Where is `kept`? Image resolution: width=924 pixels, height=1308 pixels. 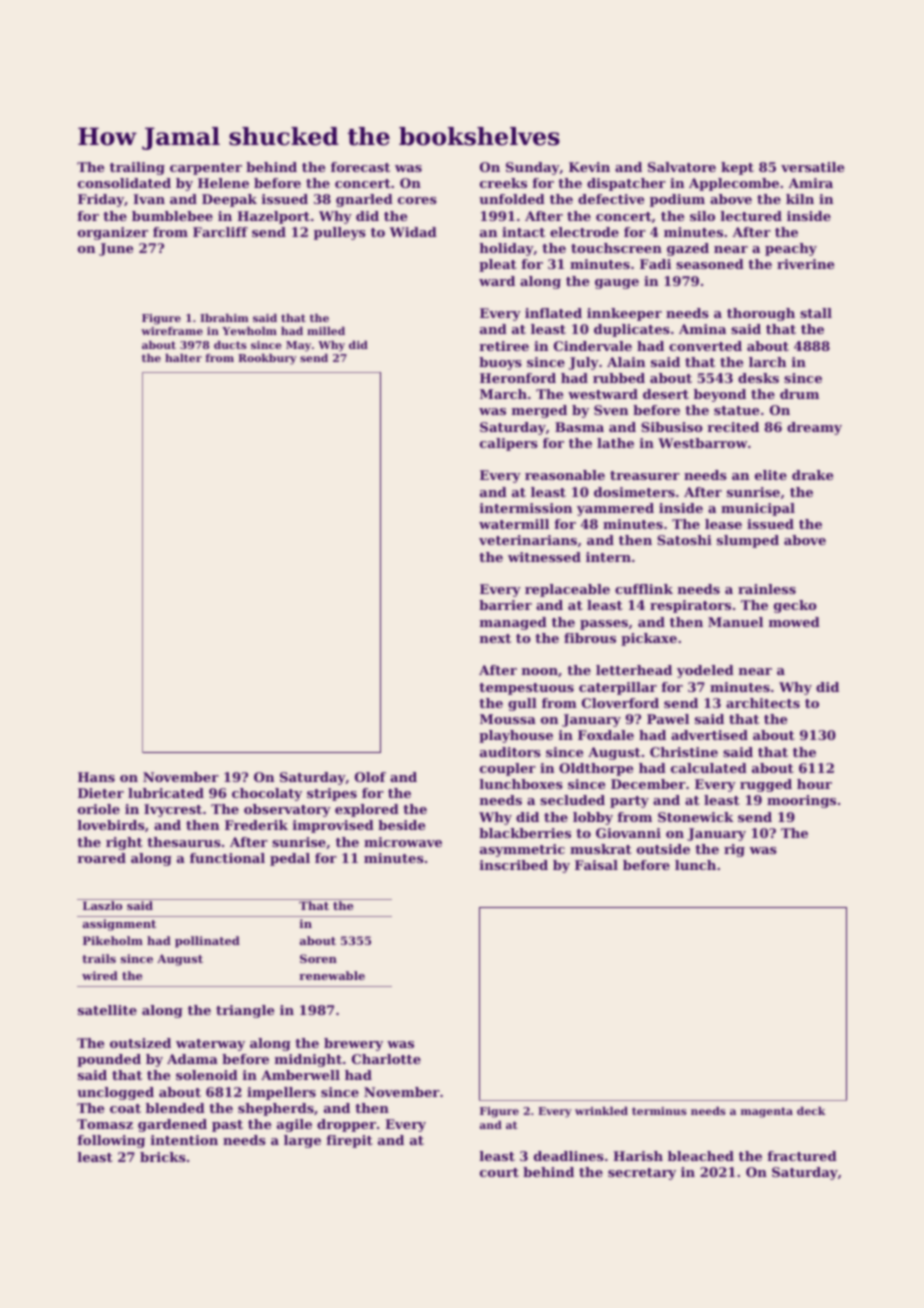
kept is located at coordinates (737, 168).
